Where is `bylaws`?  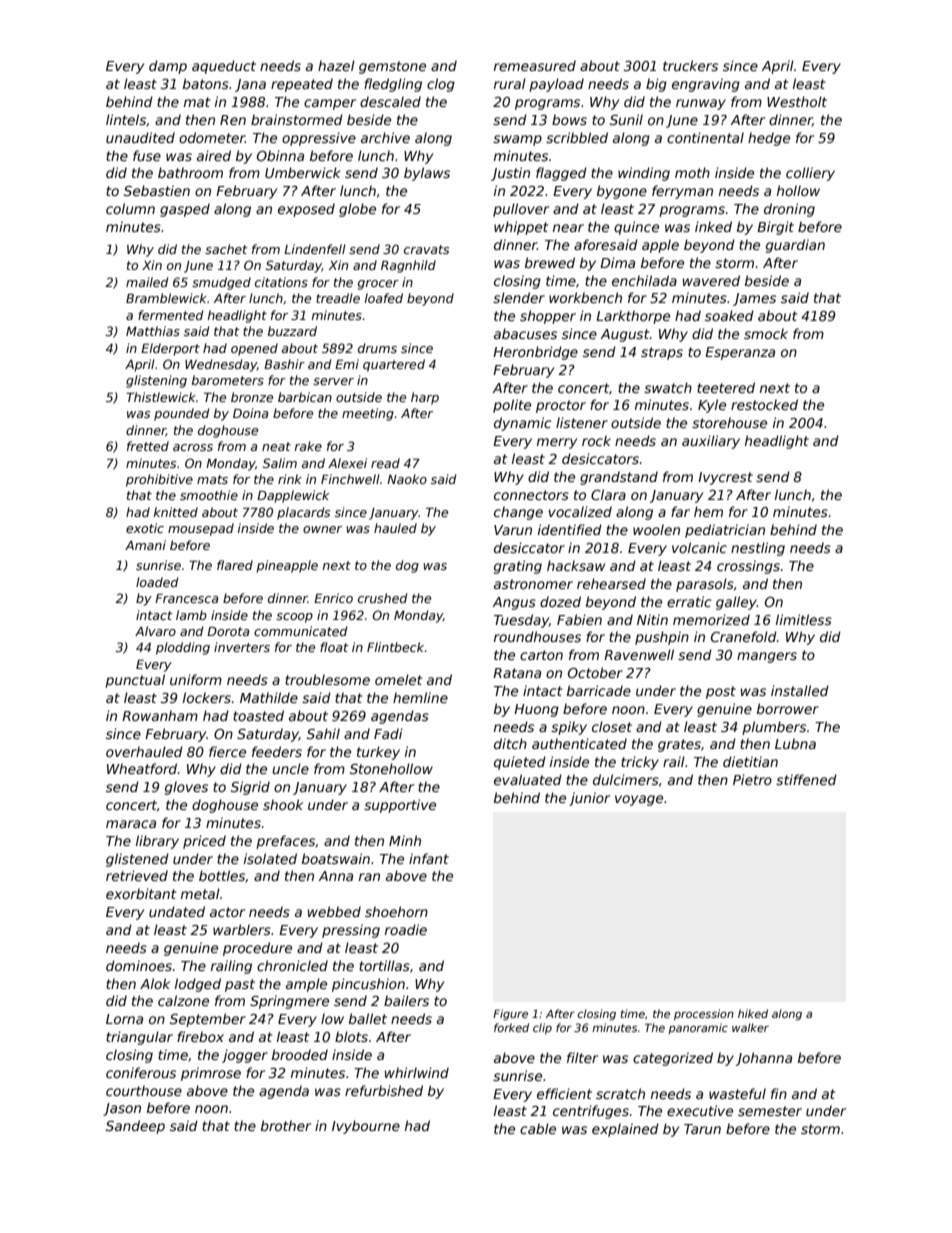
bylaws is located at coordinates (427, 174).
